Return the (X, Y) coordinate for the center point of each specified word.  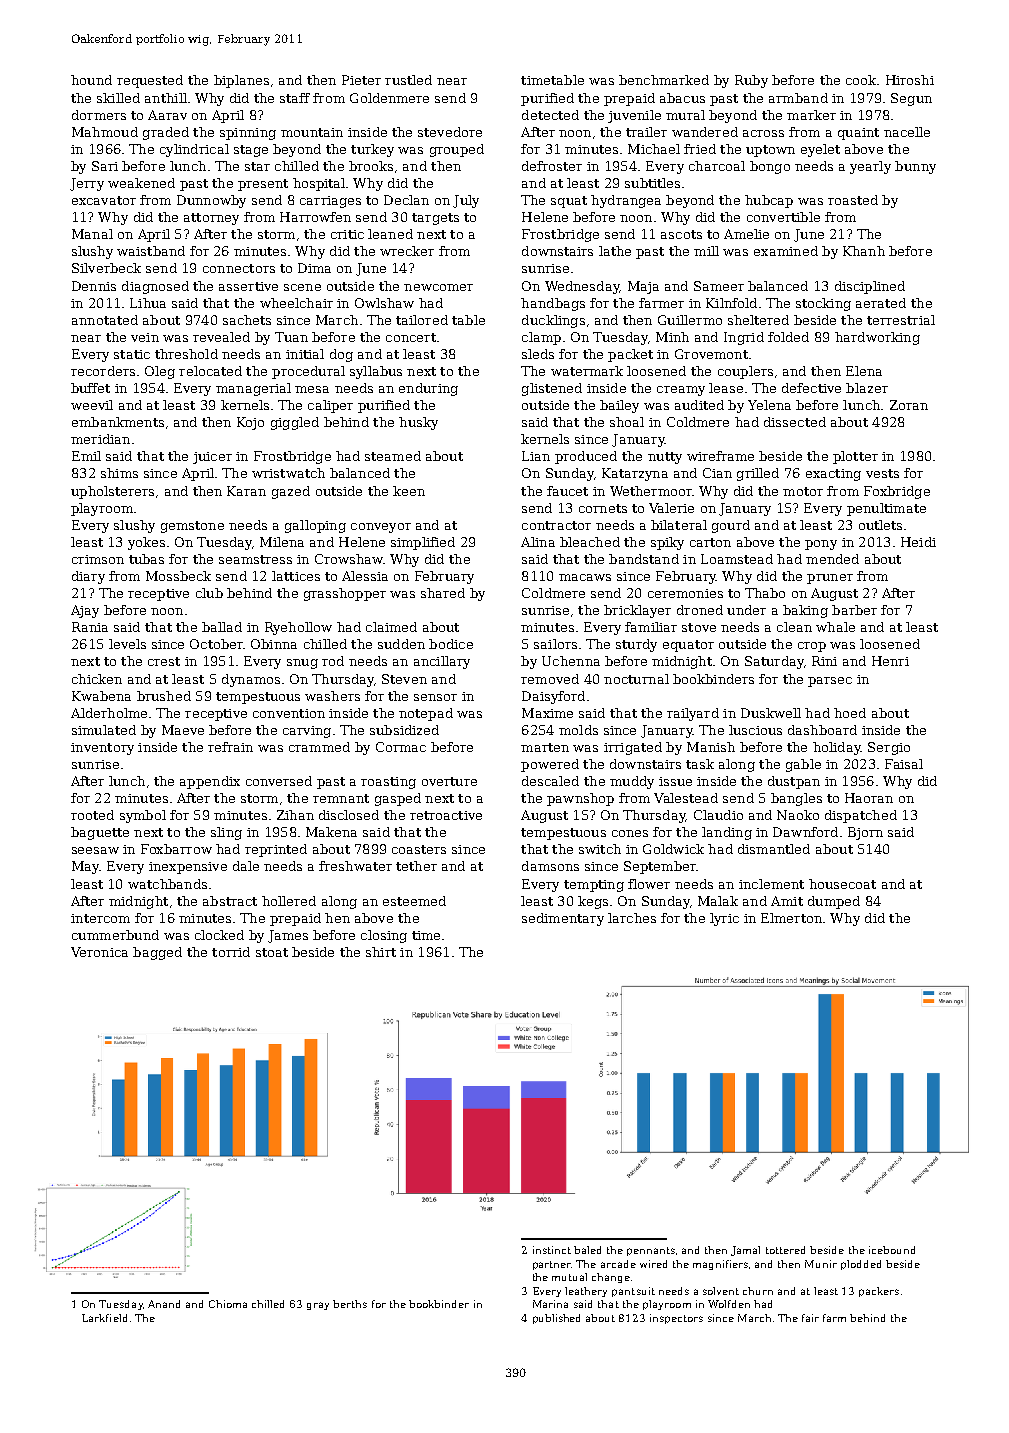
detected (550, 115)
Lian (536, 456)
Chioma (228, 1304)
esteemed (414, 901)
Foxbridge (897, 492)
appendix (210, 782)
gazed (291, 492)
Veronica (99, 952)
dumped (834, 902)
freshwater (355, 866)
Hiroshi (910, 80)
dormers (99, 115)
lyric (724, 919)
